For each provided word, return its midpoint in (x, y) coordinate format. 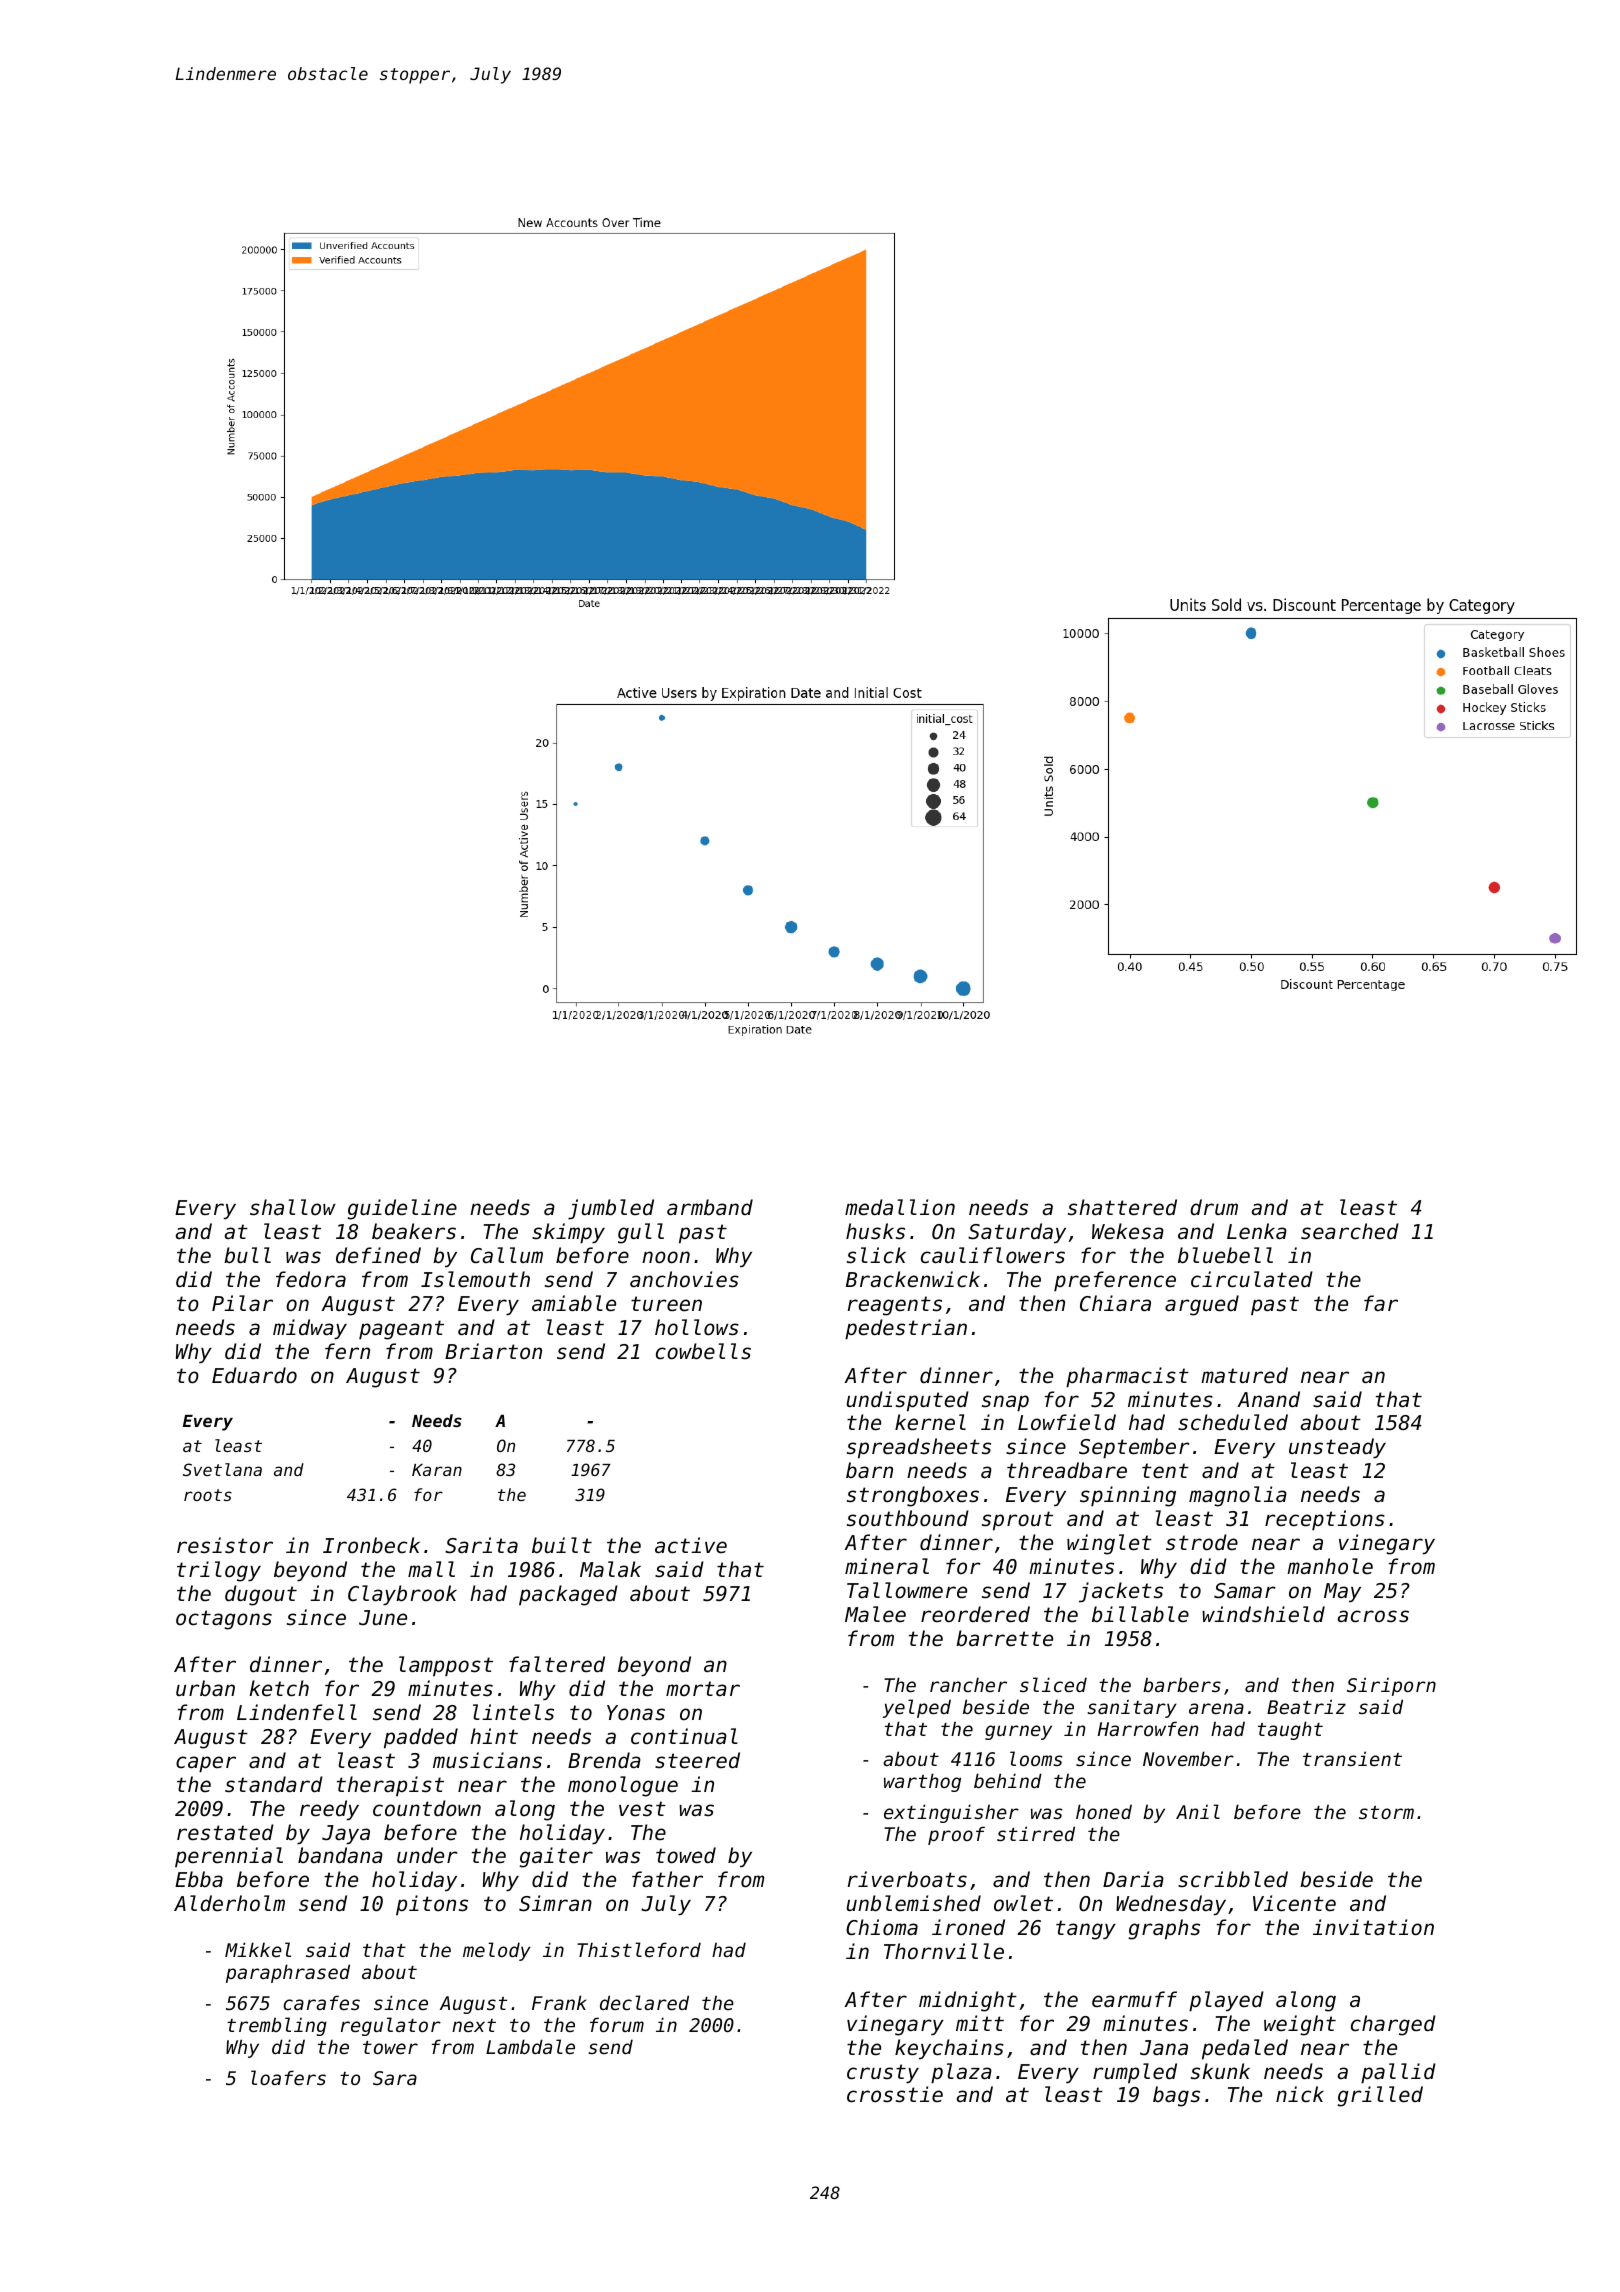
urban (205, 1688)
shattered (1122, 1207)
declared (644, 2002)
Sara (395, 2078)
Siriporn (1391, 1686)
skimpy (568, 1233)
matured (1244, 1375)
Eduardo (254, 1375)
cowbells (703, 1351)
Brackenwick (913, 1279)
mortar (703, 1689)
